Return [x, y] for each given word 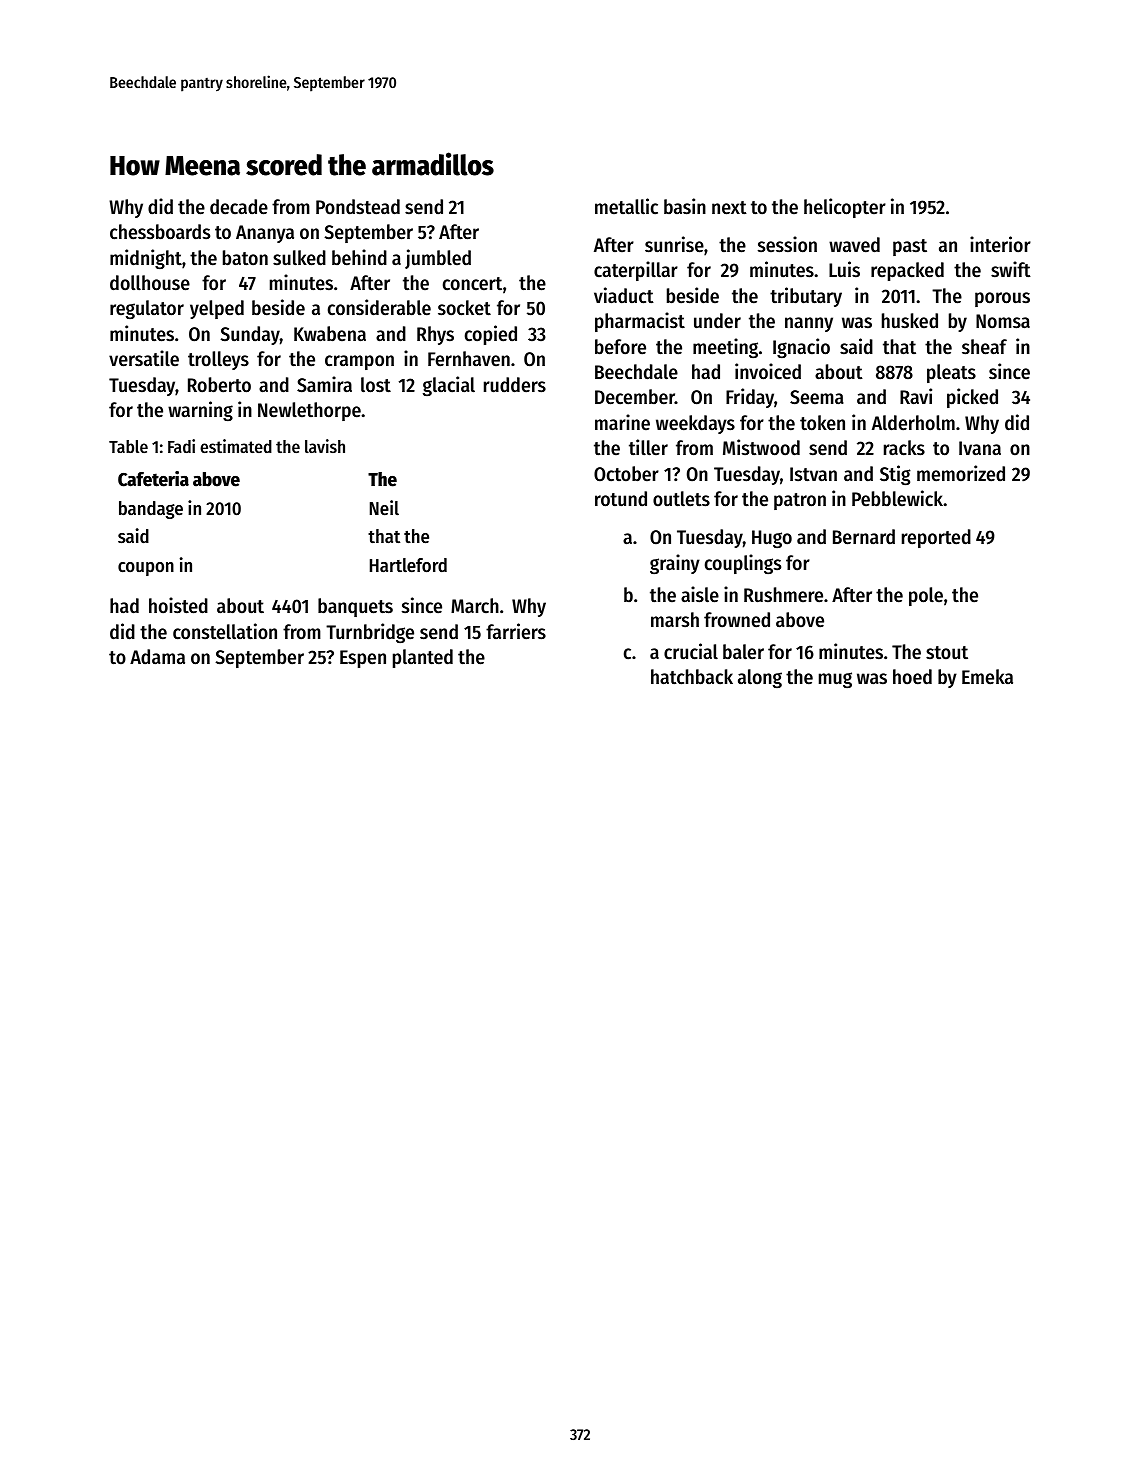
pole [926, 596]
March [475, 606]
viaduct [624, 295]
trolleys [218, 360]
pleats [951, 373]
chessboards [160, 232]
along [760, 678]
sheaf [984, 347]
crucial [691, 651]
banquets [355, 607]
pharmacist [640, 322]
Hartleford [408, 565]
